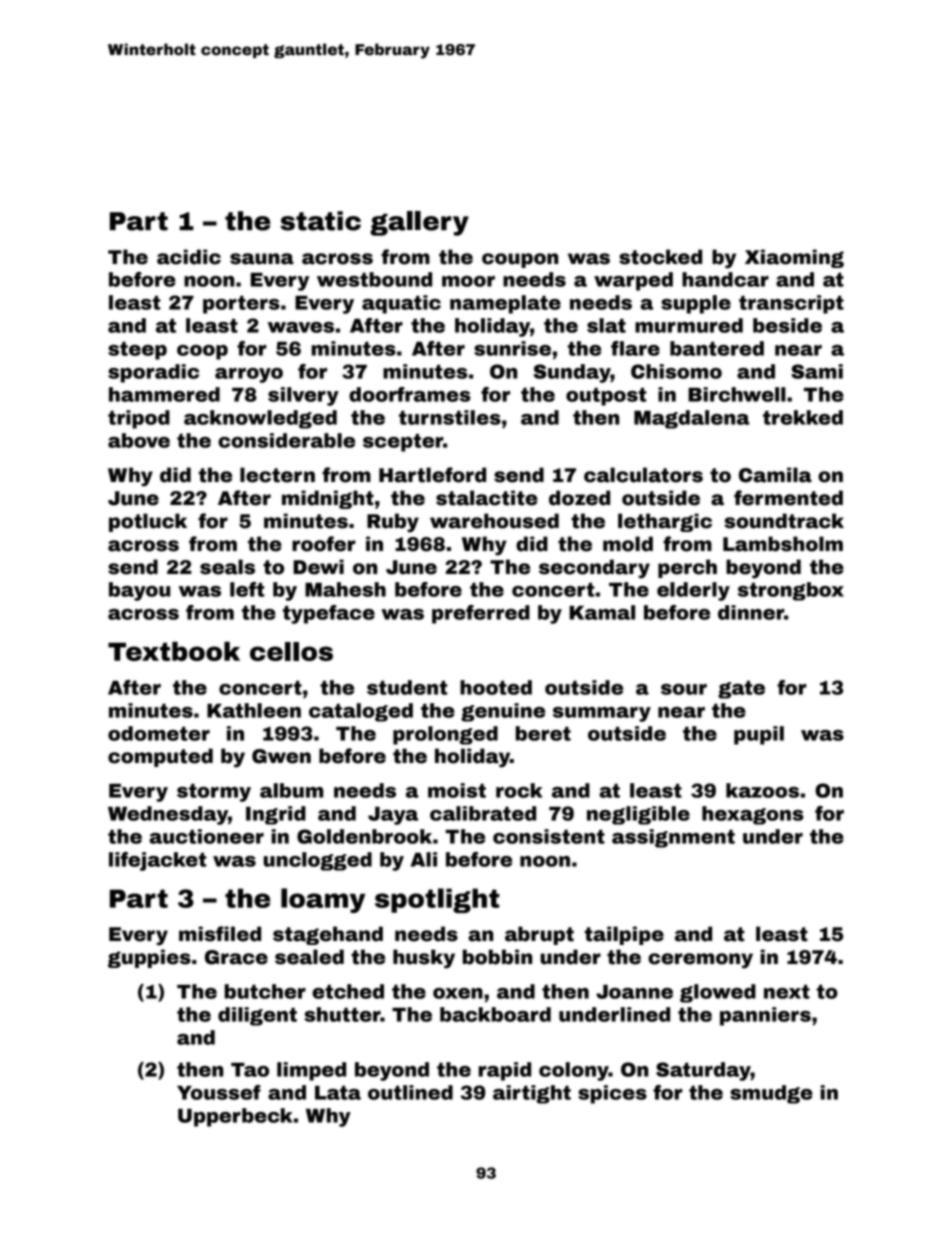  I want to click on acidic, so click(189, 257).
